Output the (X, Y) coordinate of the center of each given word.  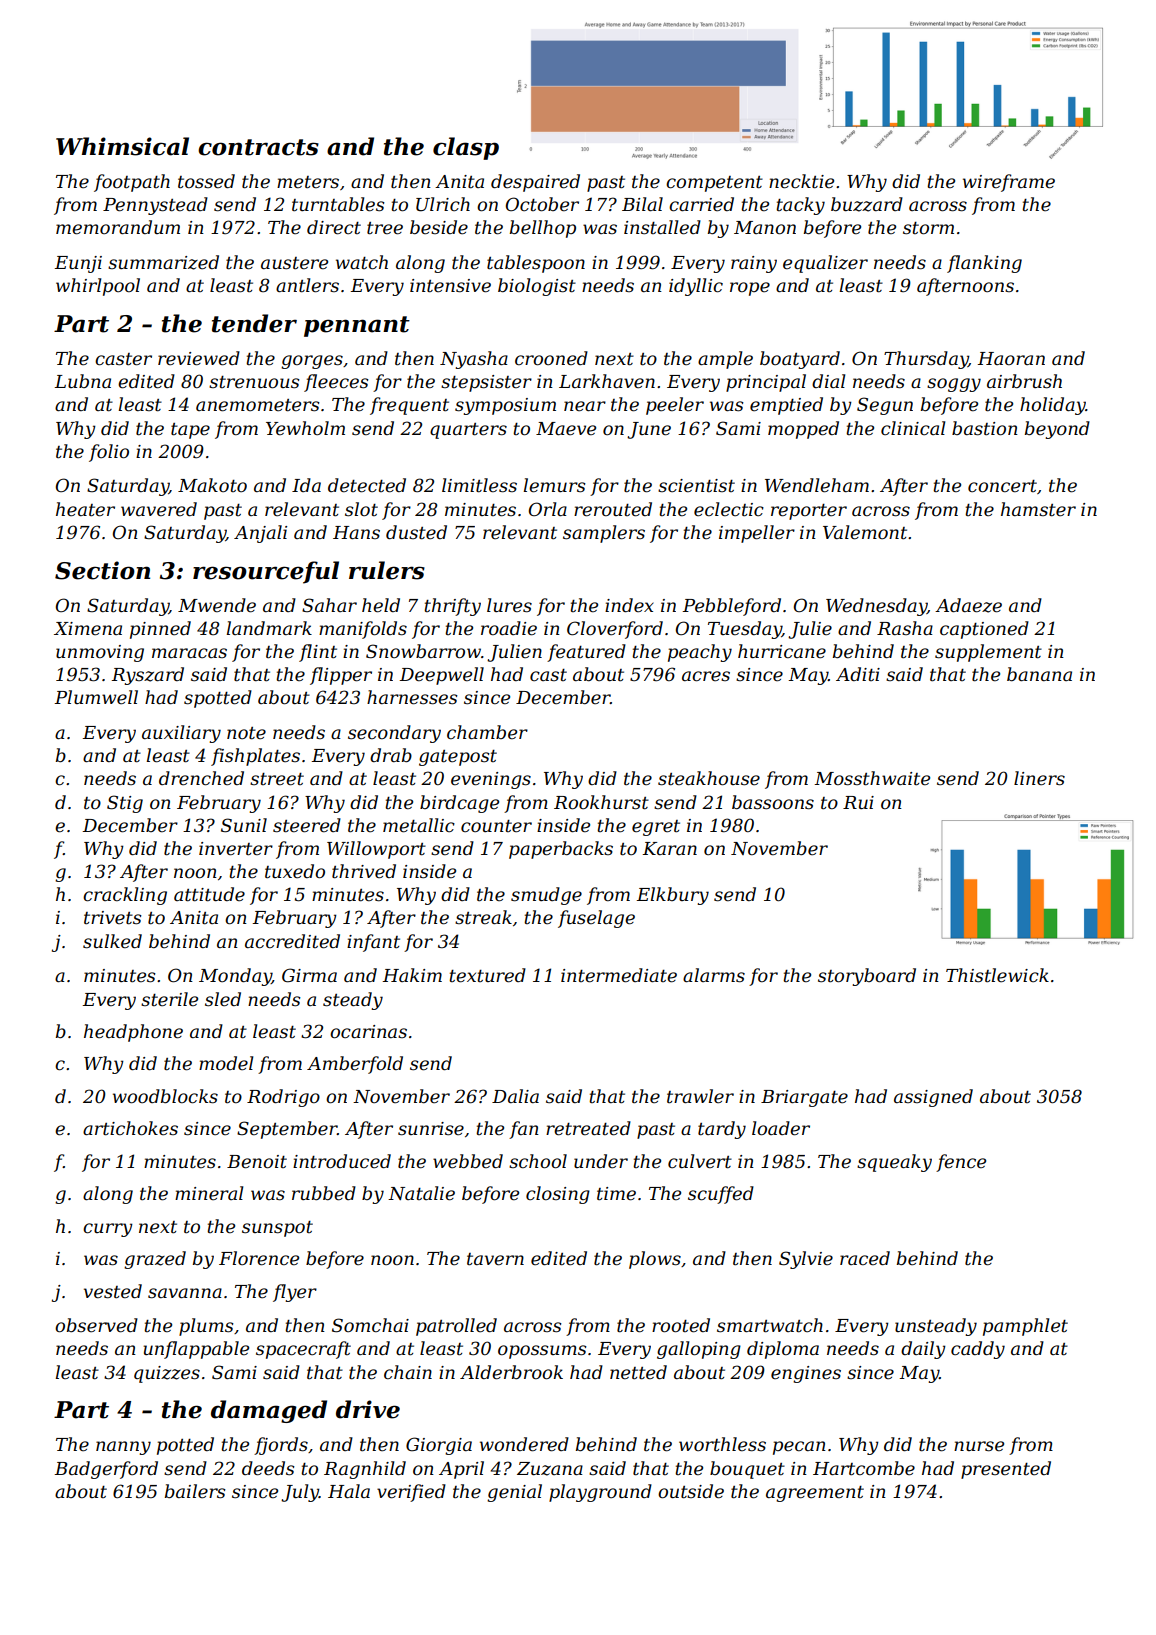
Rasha (905, 628)
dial (828, 381)
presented (1006, 1470)
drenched (201, 778)
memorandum (118, 227)
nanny (123, 1448)
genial (514, 1493)
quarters (468, 431)
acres (706, 676)
